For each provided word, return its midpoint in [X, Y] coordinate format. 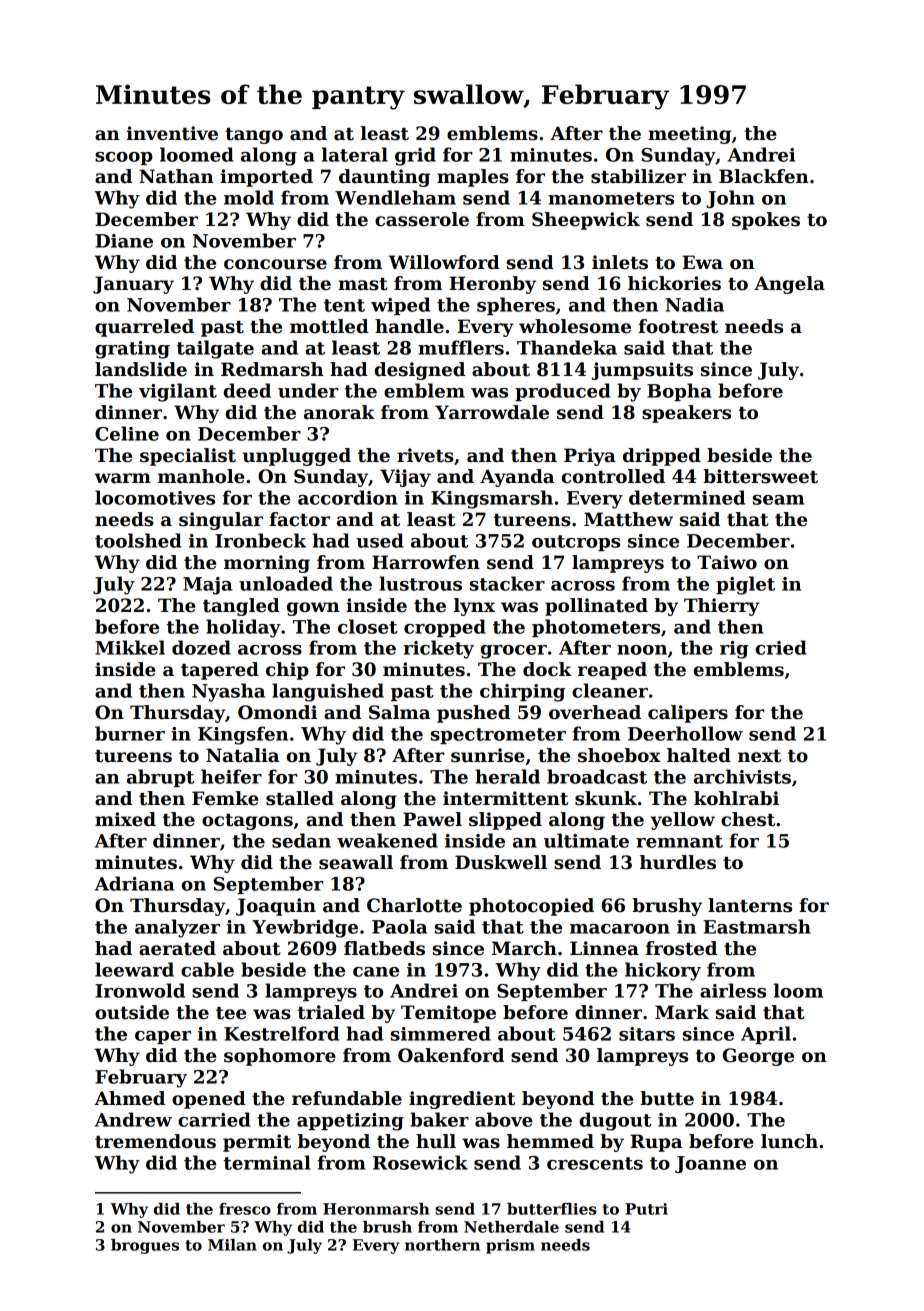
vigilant [178, 392]
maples [473, 178]
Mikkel [130, 647]
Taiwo [727, 562]
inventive [172, 133]
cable [207, 969]
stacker [507, 583]
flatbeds [384, 948]
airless [733, 990]
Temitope [448, 1014]
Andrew [133, 1119]
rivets [425, 455]
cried [781, 647]
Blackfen [764, 176]
